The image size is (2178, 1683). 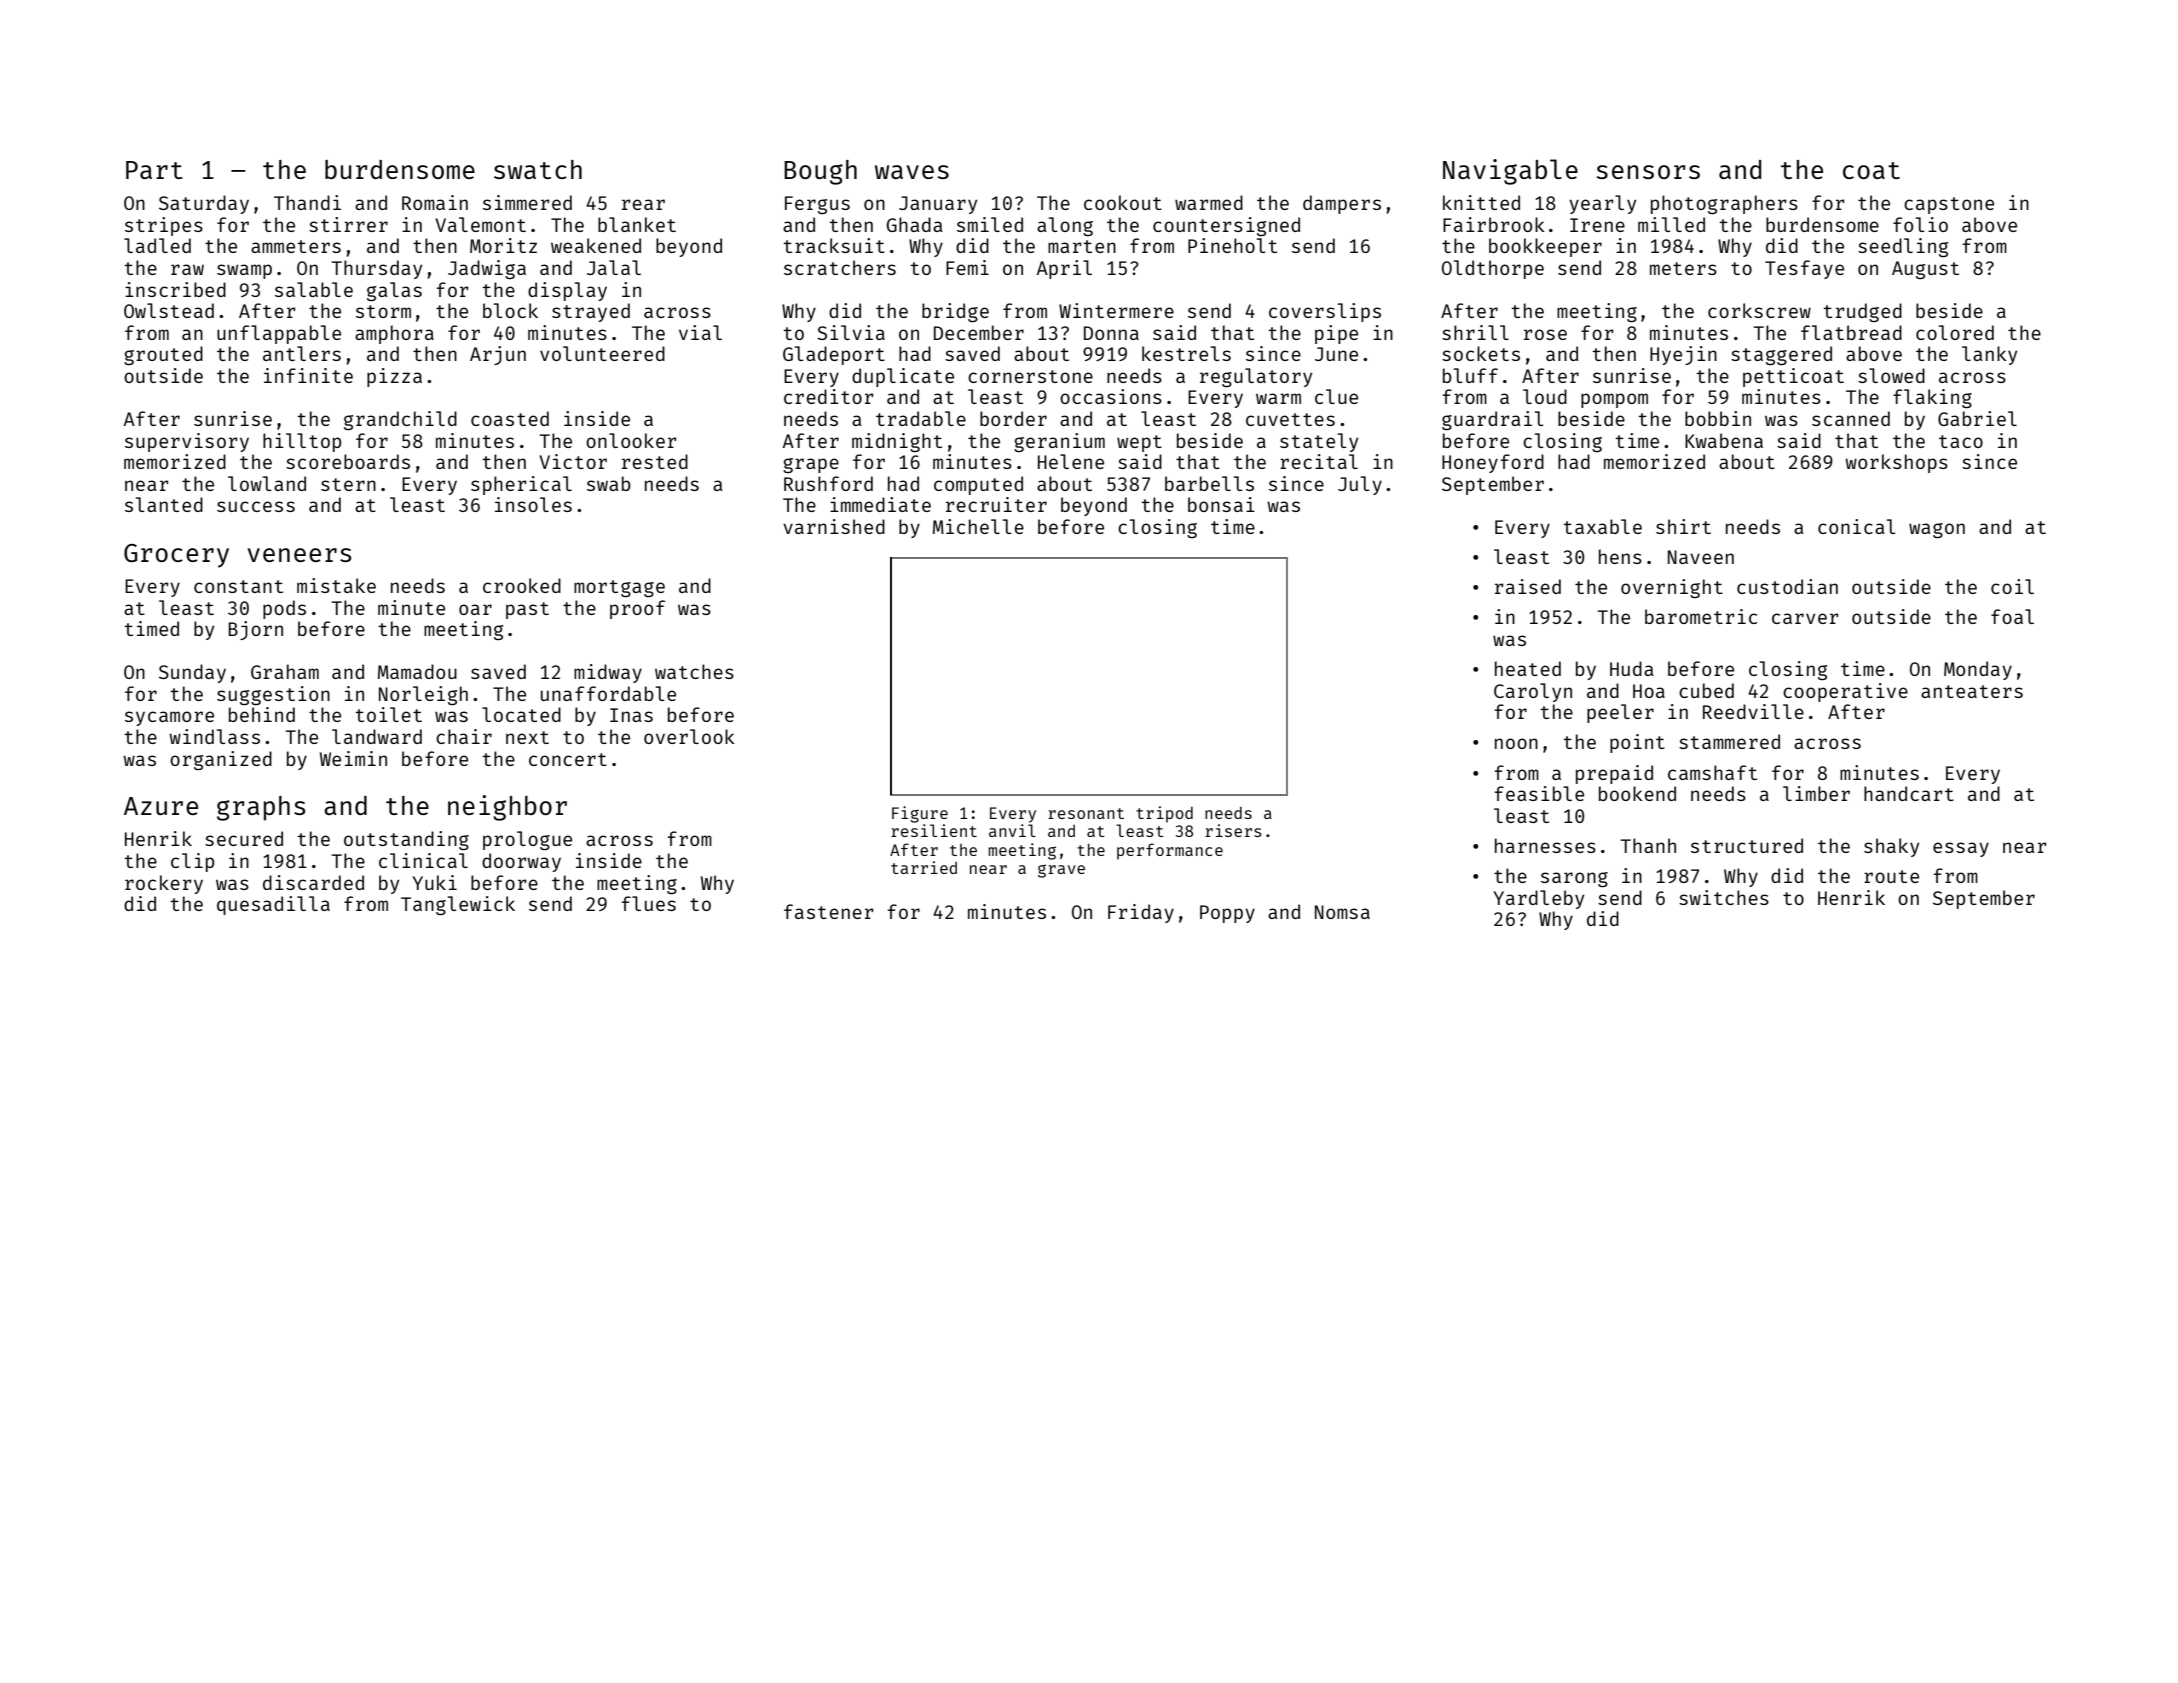 What do you see at coordinates (1648, 172) in the image?
I see `sensors` at bounding box center [1648, 172].
